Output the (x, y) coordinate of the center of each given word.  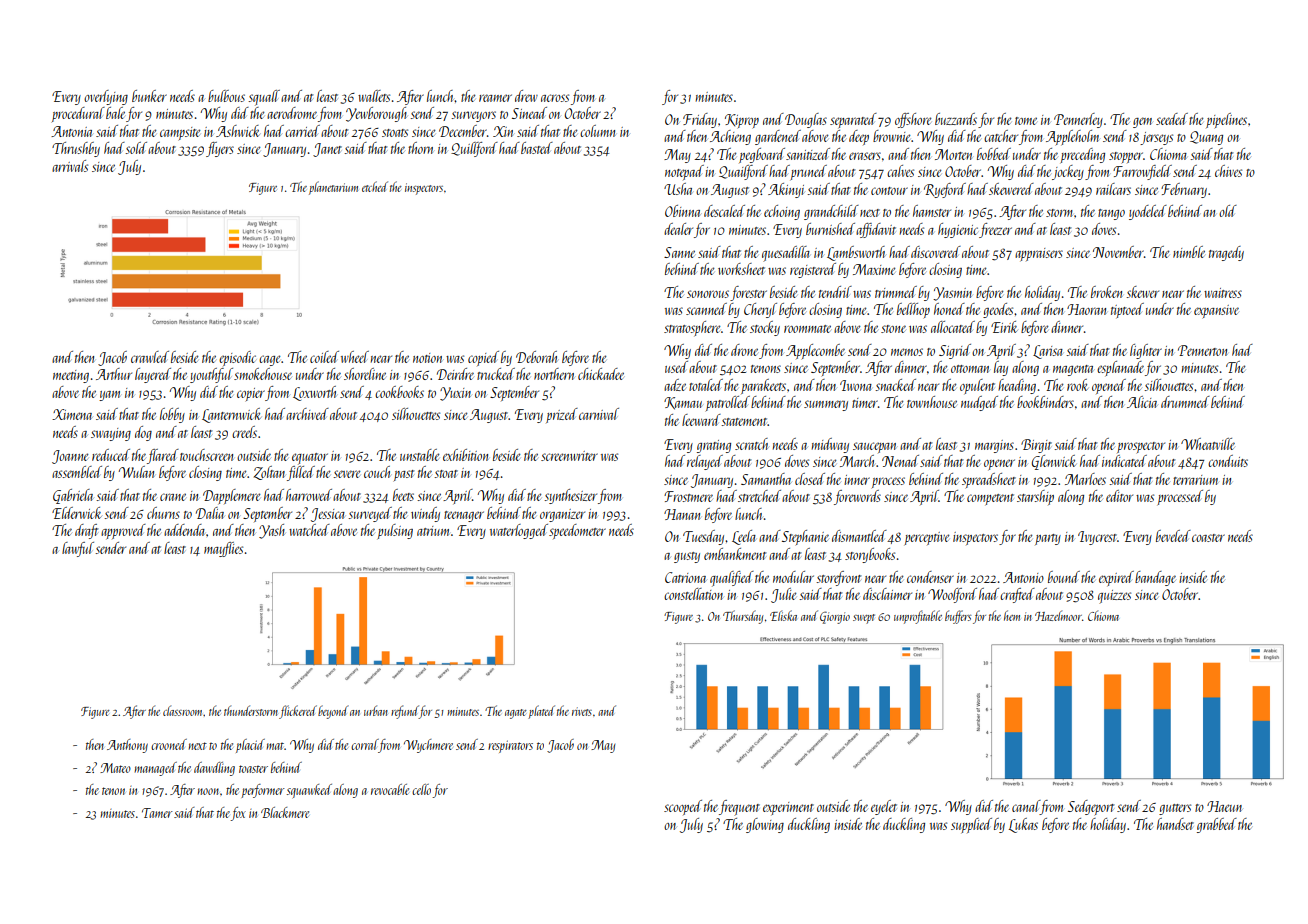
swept (864, 619)
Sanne (679, 252)
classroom (183, 710)
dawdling (214, 769)
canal (1026, 807)
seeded (1172, 119)
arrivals (70, 166)
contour (889, 191)
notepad (684, 172)
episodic (237, 358)
